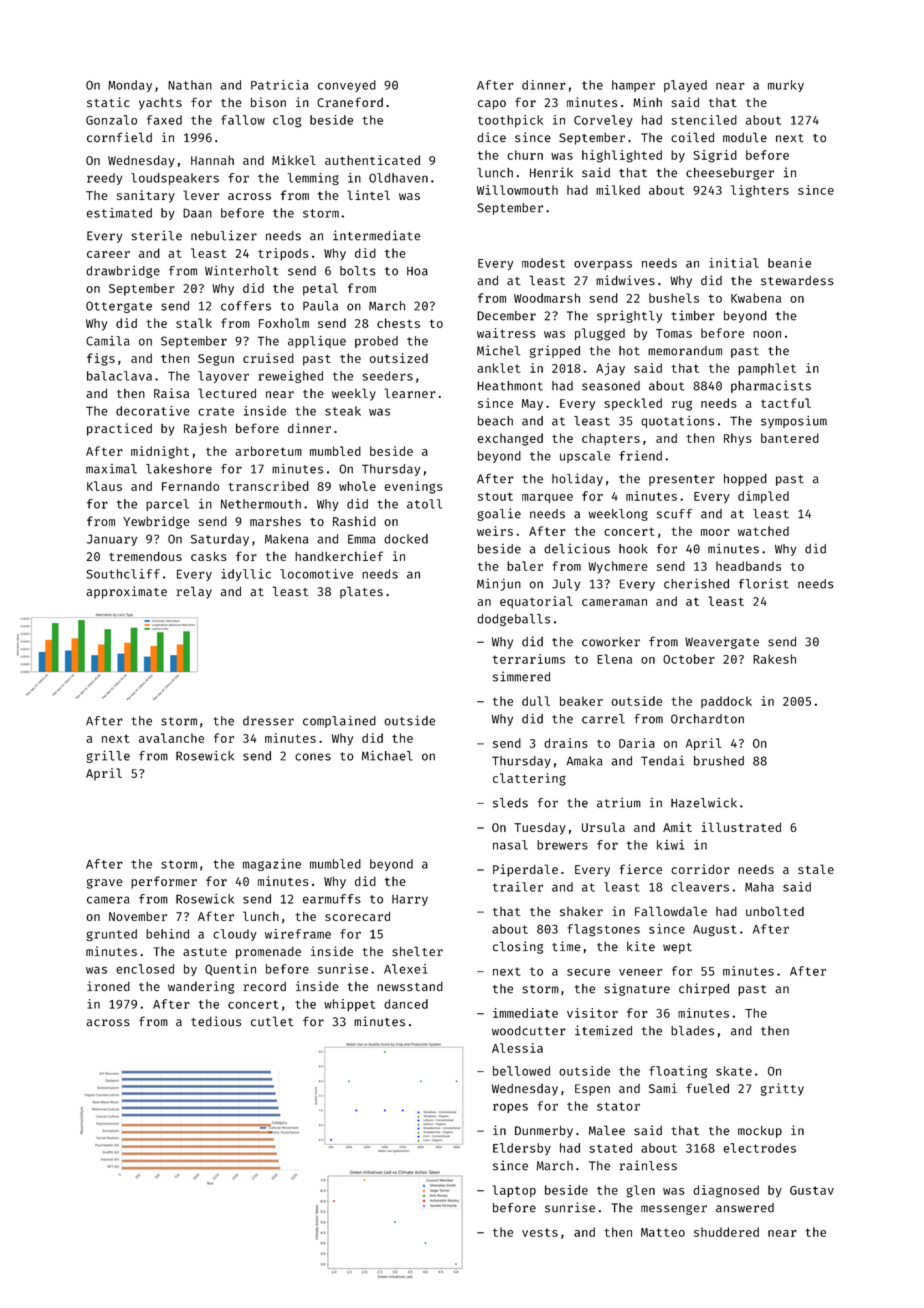 The image size is (924, 1308). What do you see at coordinates (540, 1232) in the image?
I see `vests` at bounding box center [540, 1232].
